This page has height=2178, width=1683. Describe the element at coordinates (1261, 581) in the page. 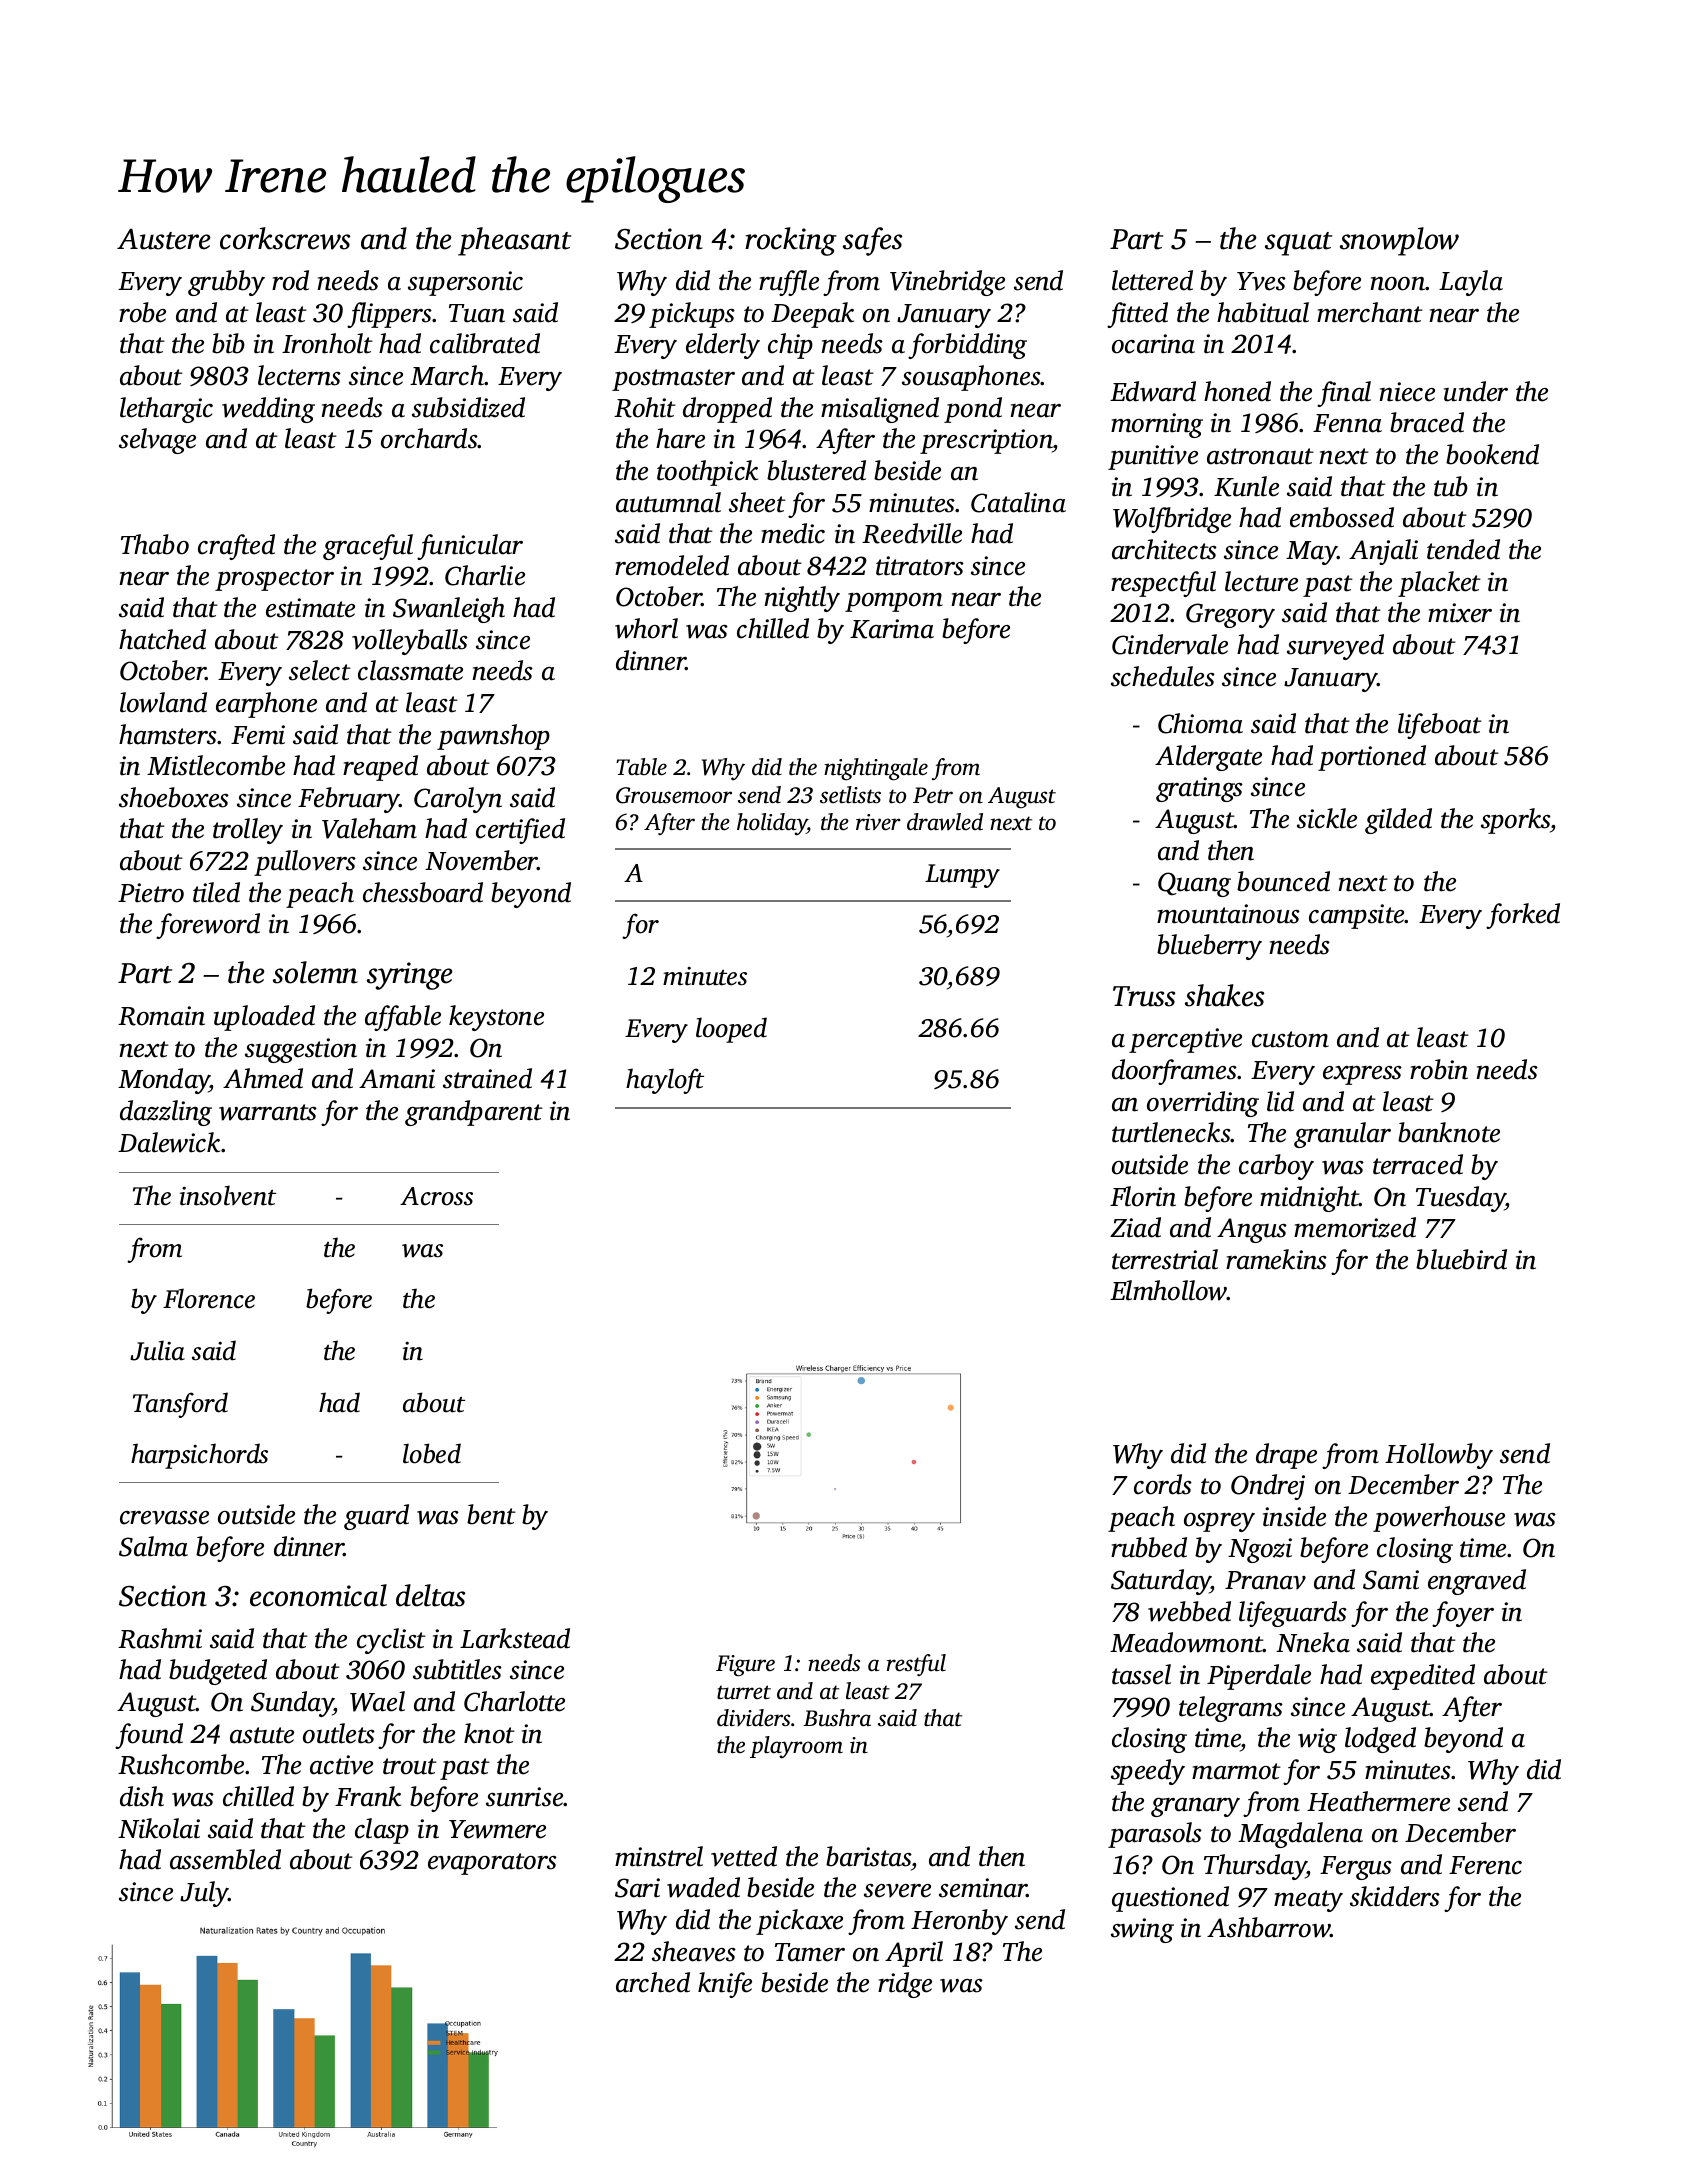

I see `lecture` at that location.
